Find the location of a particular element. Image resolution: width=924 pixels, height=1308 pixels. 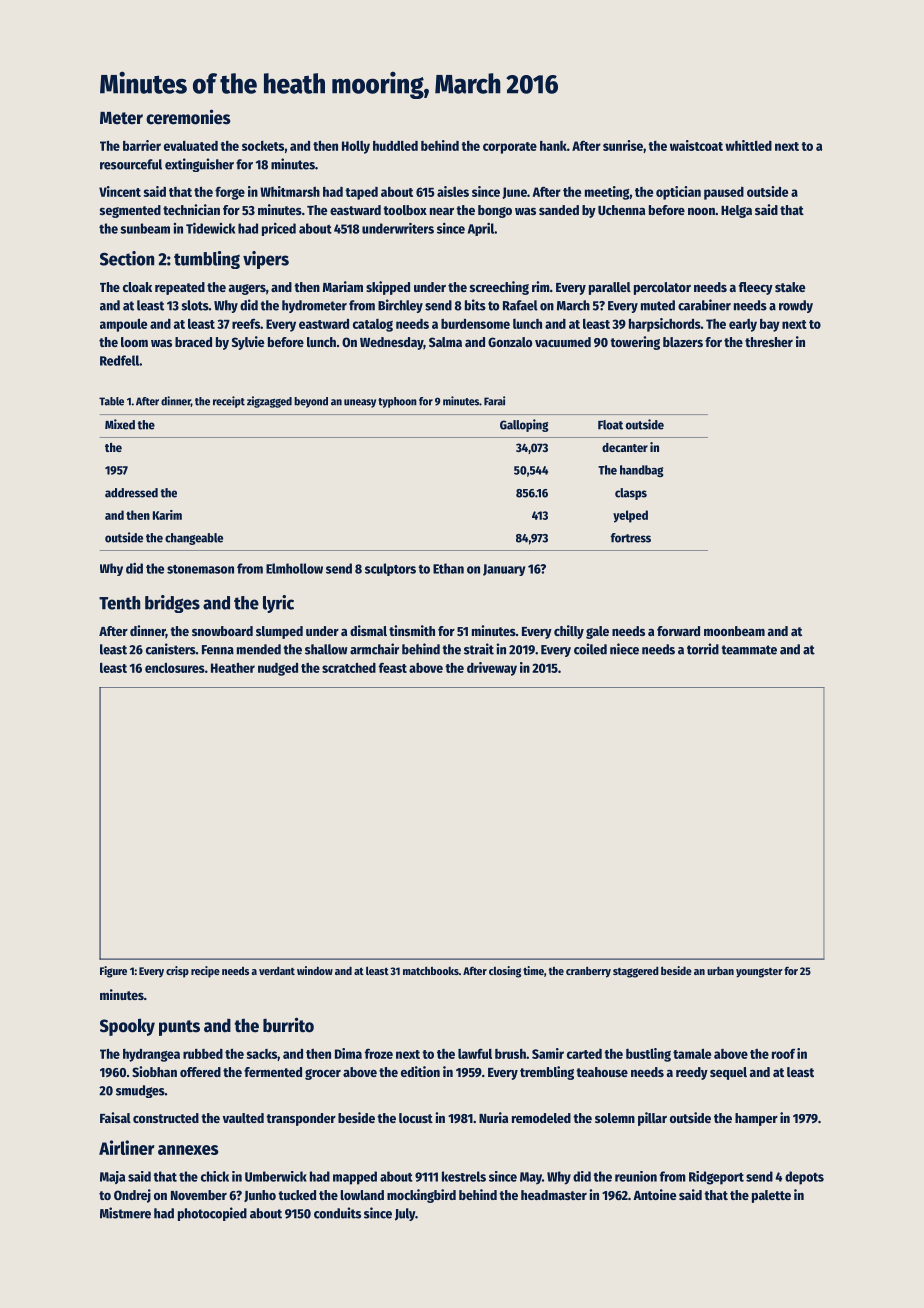

vipers is located at coordinates (266, 260).
